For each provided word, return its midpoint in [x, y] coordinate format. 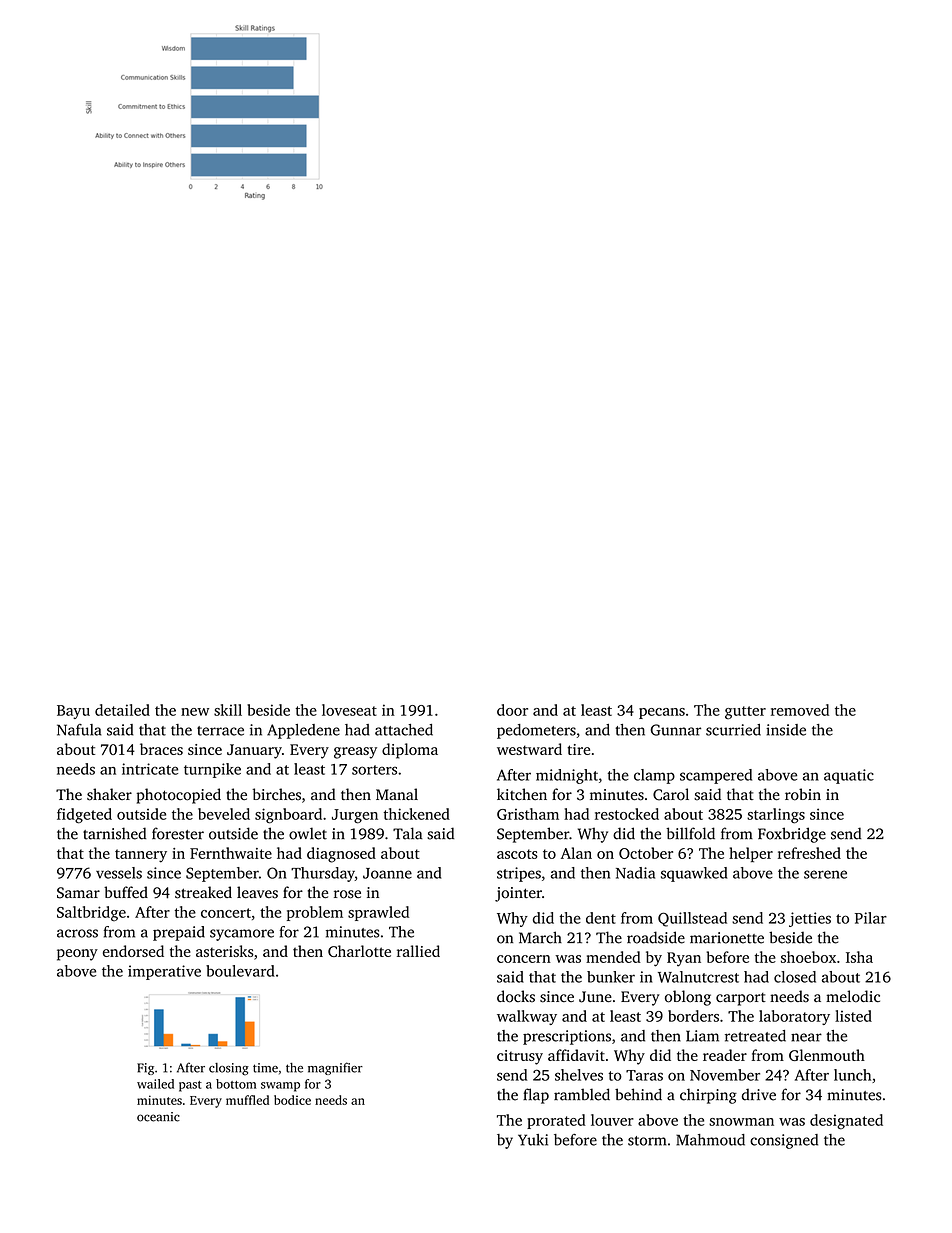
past [190, 1086]
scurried [733, 730]
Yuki [533, 1140]
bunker [611, 977]
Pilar [871, 918]
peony [77, 955]
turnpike [212, 770]
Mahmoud [710, 1140]
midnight [567, 776]
